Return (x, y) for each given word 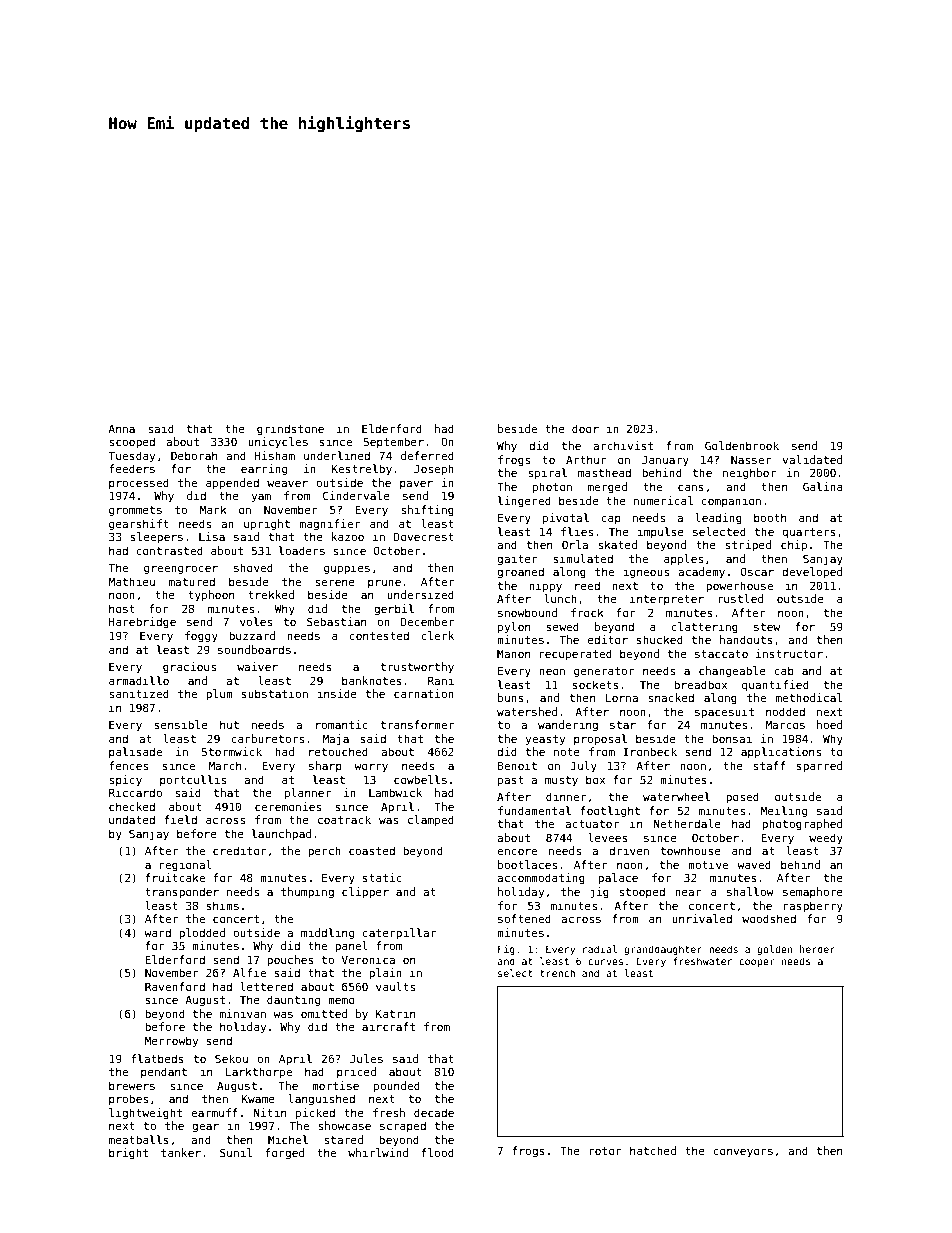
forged (284, 1154)
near (688, 892)
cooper (757, 963)
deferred (427, 455)
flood (438, 1152)
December (427, 621)
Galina (823, 486)
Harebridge (142, 623)
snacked (671, 697)
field (181, 819)
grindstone (290, 430)
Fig (506, 950)
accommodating (541, 879)
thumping (307, 893)
